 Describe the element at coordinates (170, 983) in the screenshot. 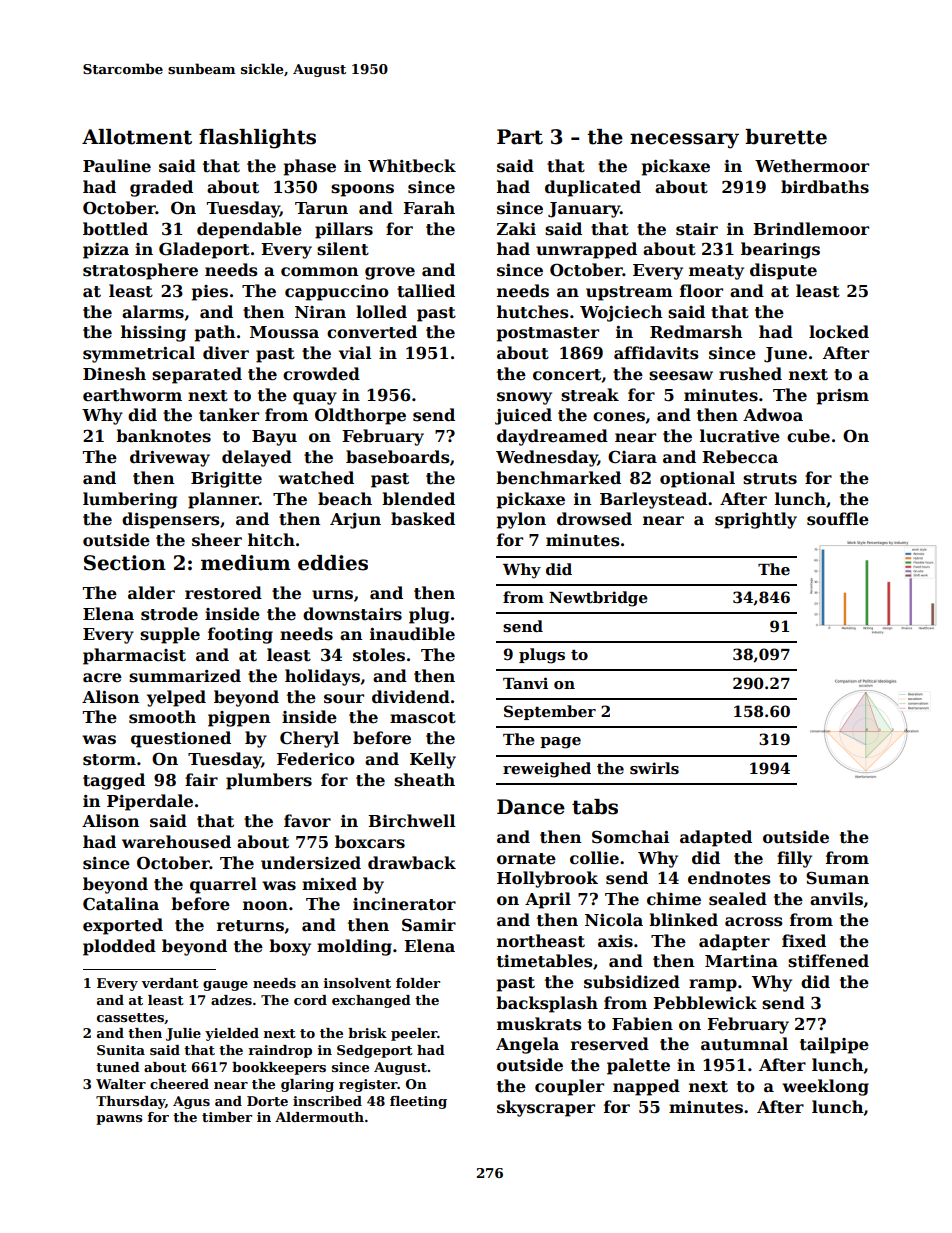

I see `verdant` at that location.
